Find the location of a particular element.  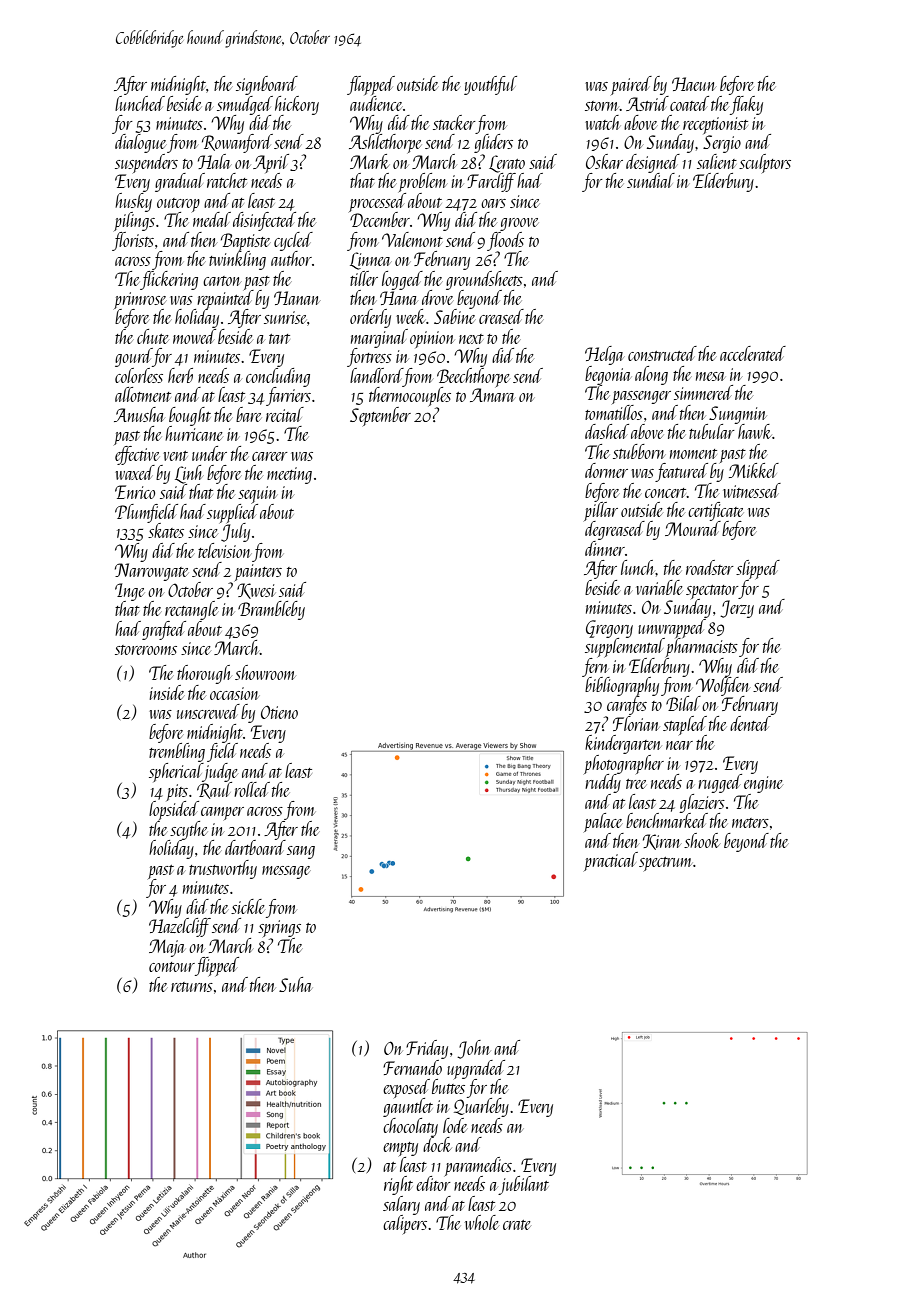

effective is located at coordinates (137, 455).
